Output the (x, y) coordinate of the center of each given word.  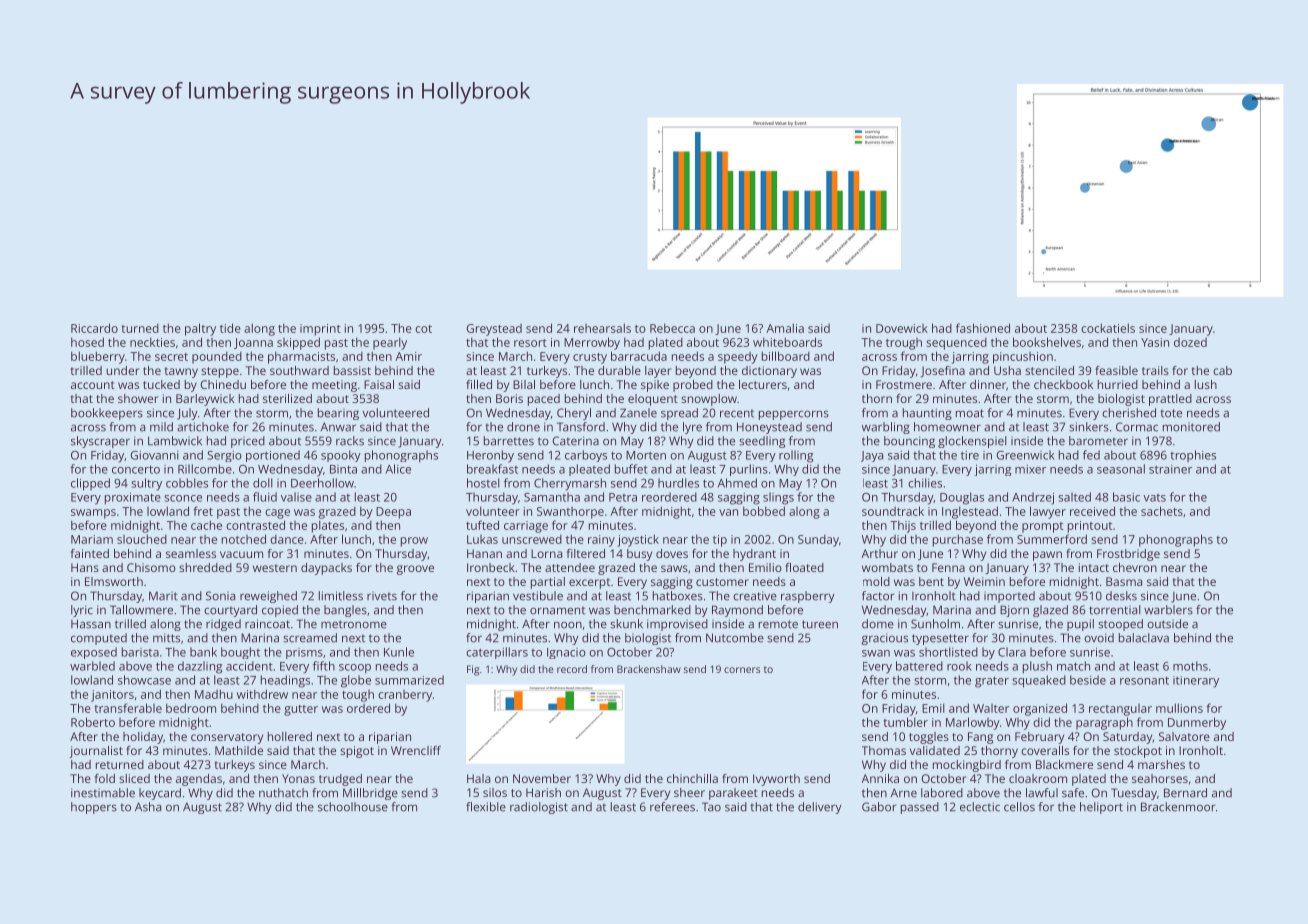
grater (992, 682)
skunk (626, 624)
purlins (749, 470)
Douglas (962, 498)
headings (285, 681)
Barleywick (205, 400)
